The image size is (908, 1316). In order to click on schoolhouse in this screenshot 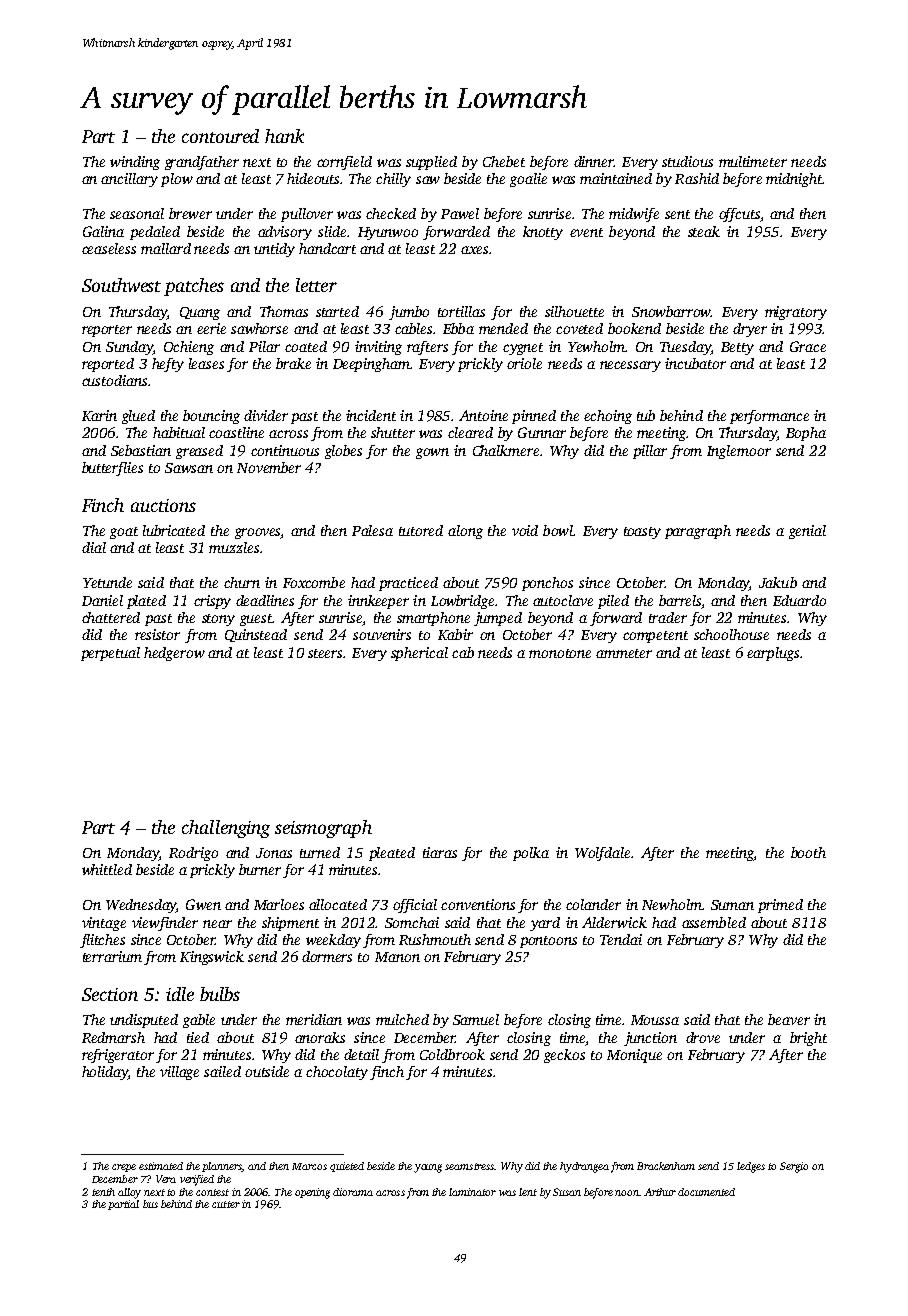, I will do `click(731, 634)`.
